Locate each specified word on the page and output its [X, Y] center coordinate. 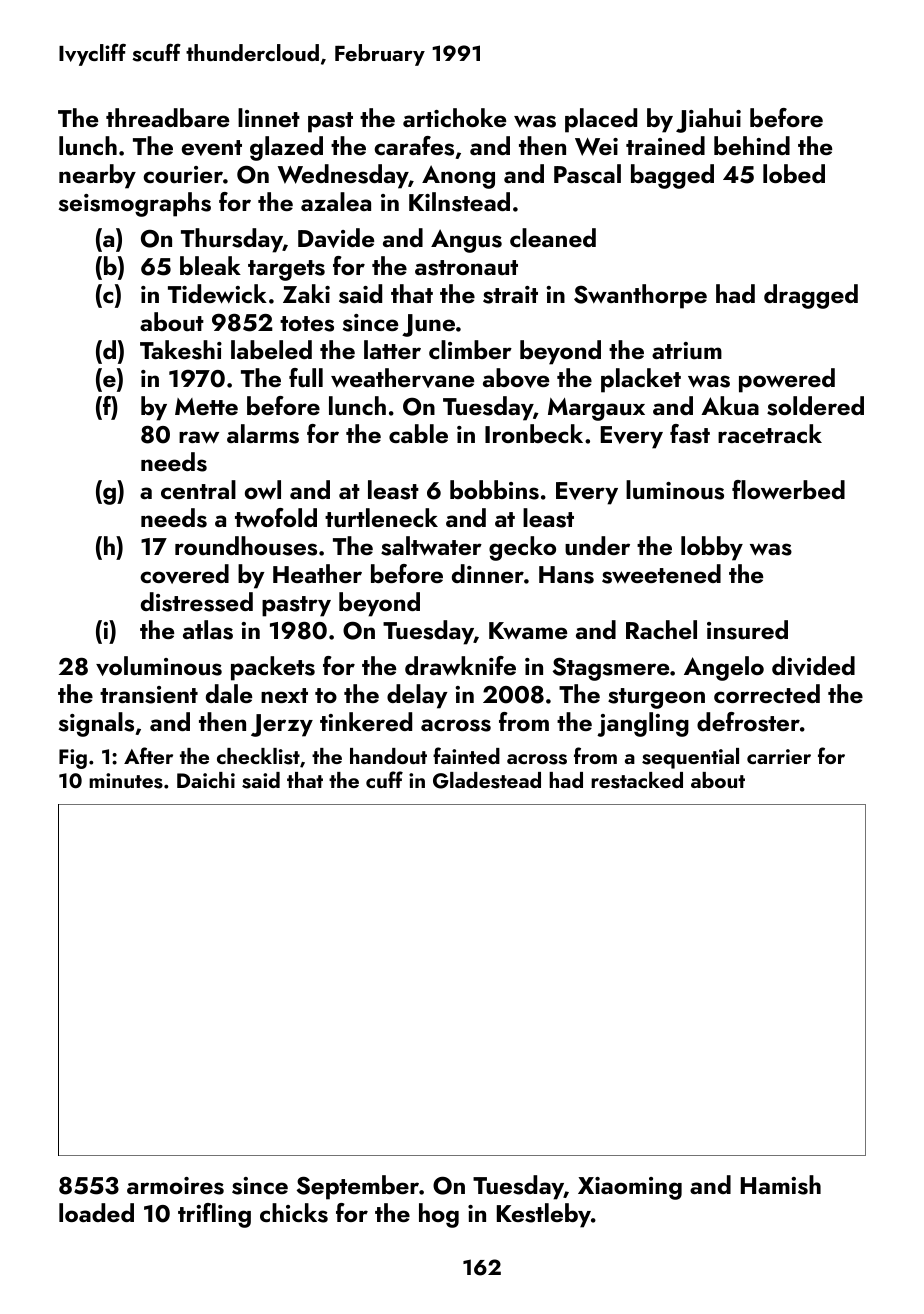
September [358, 1187]
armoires [175, 1186]
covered [184, 574]
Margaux [596, 409]
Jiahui [708, 120]
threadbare [167, 117]
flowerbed [788, 490]
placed [601, 120]
